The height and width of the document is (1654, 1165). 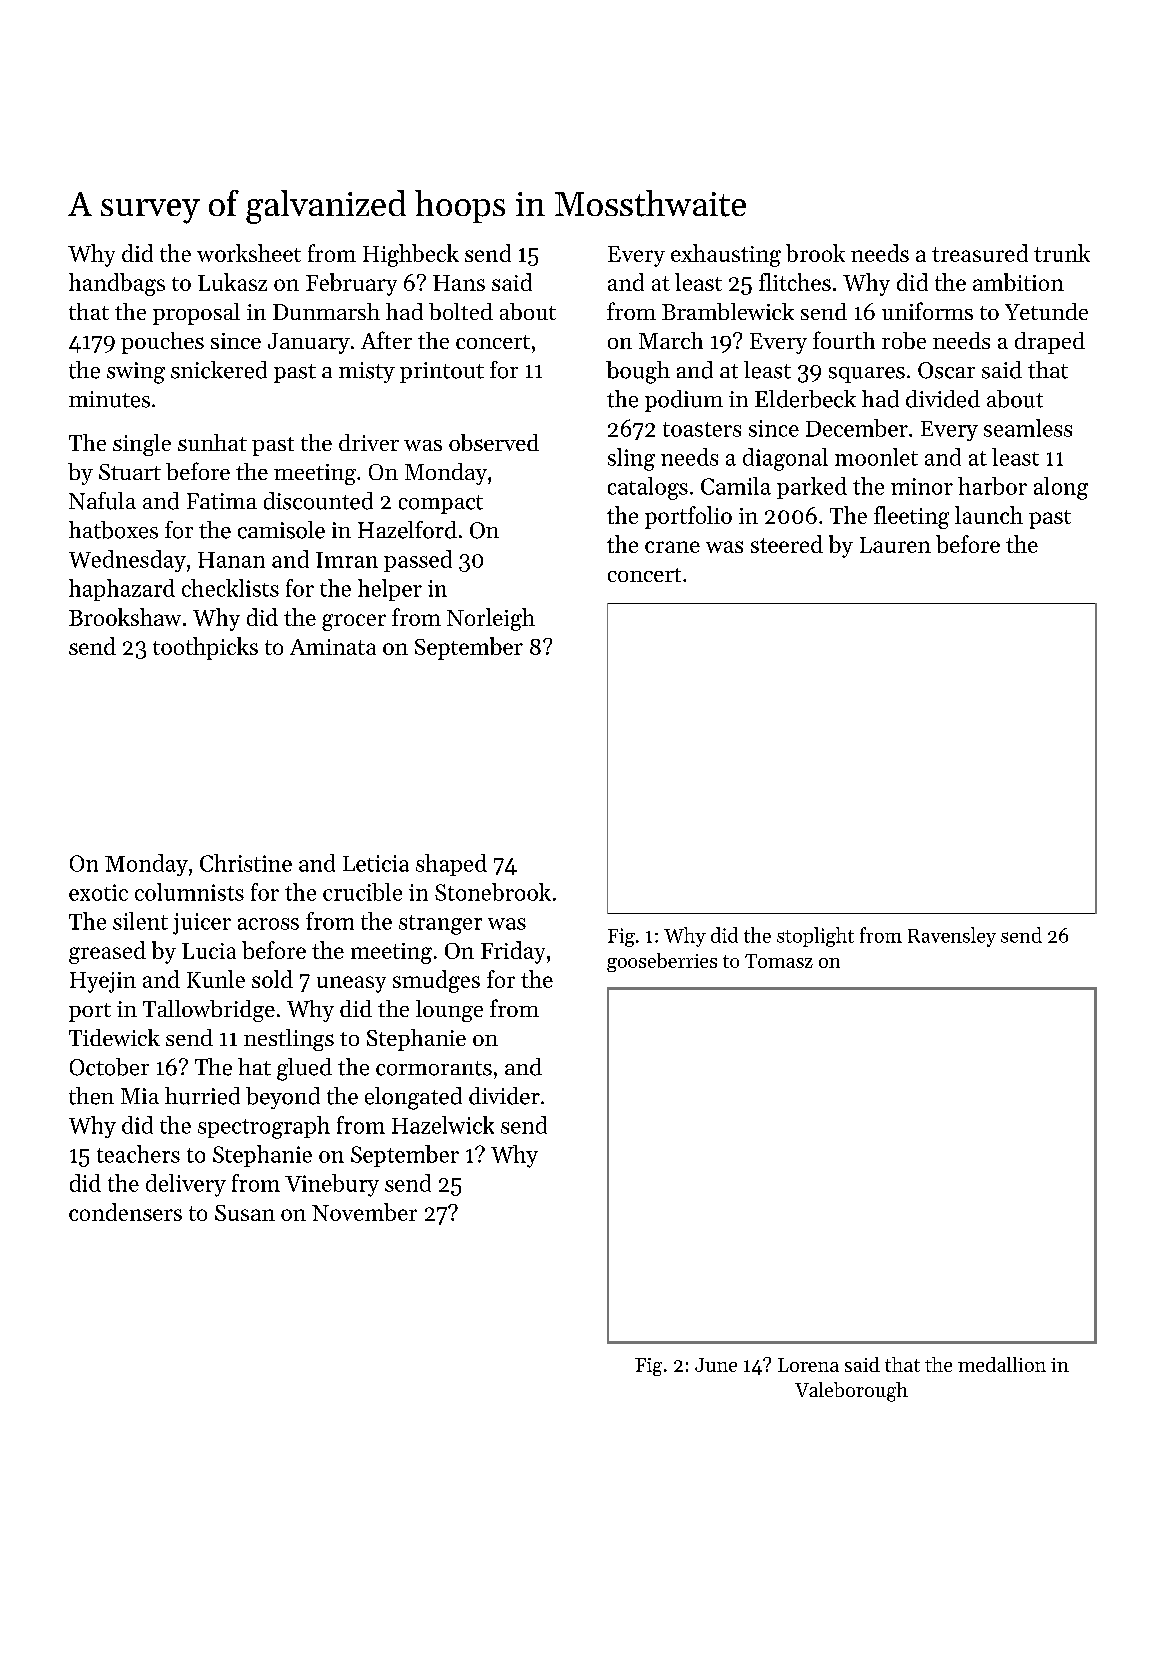 I want to click on catalogs, so click(x=648, y=488).
